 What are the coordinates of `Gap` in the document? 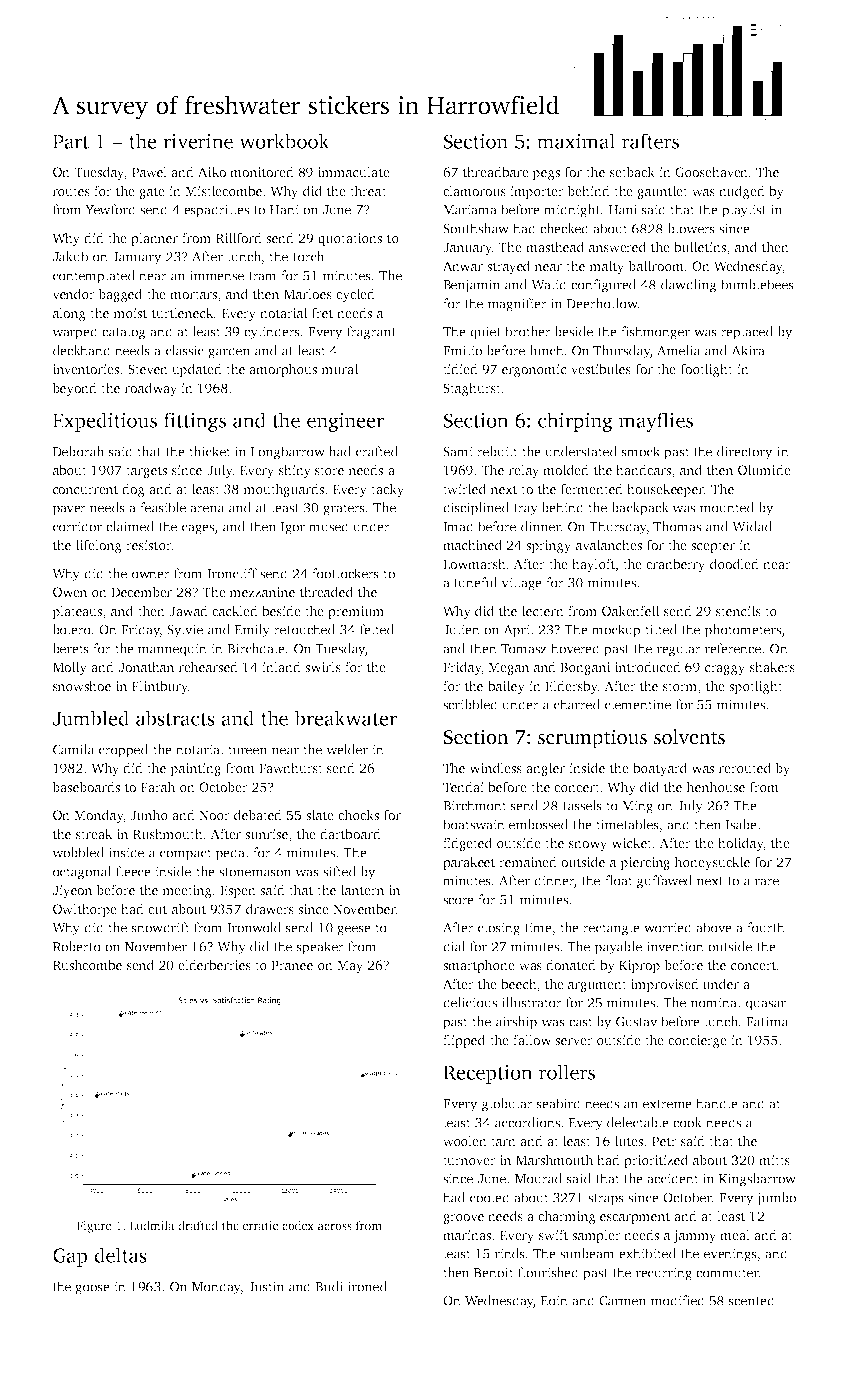 It's located at (70, 1257).
